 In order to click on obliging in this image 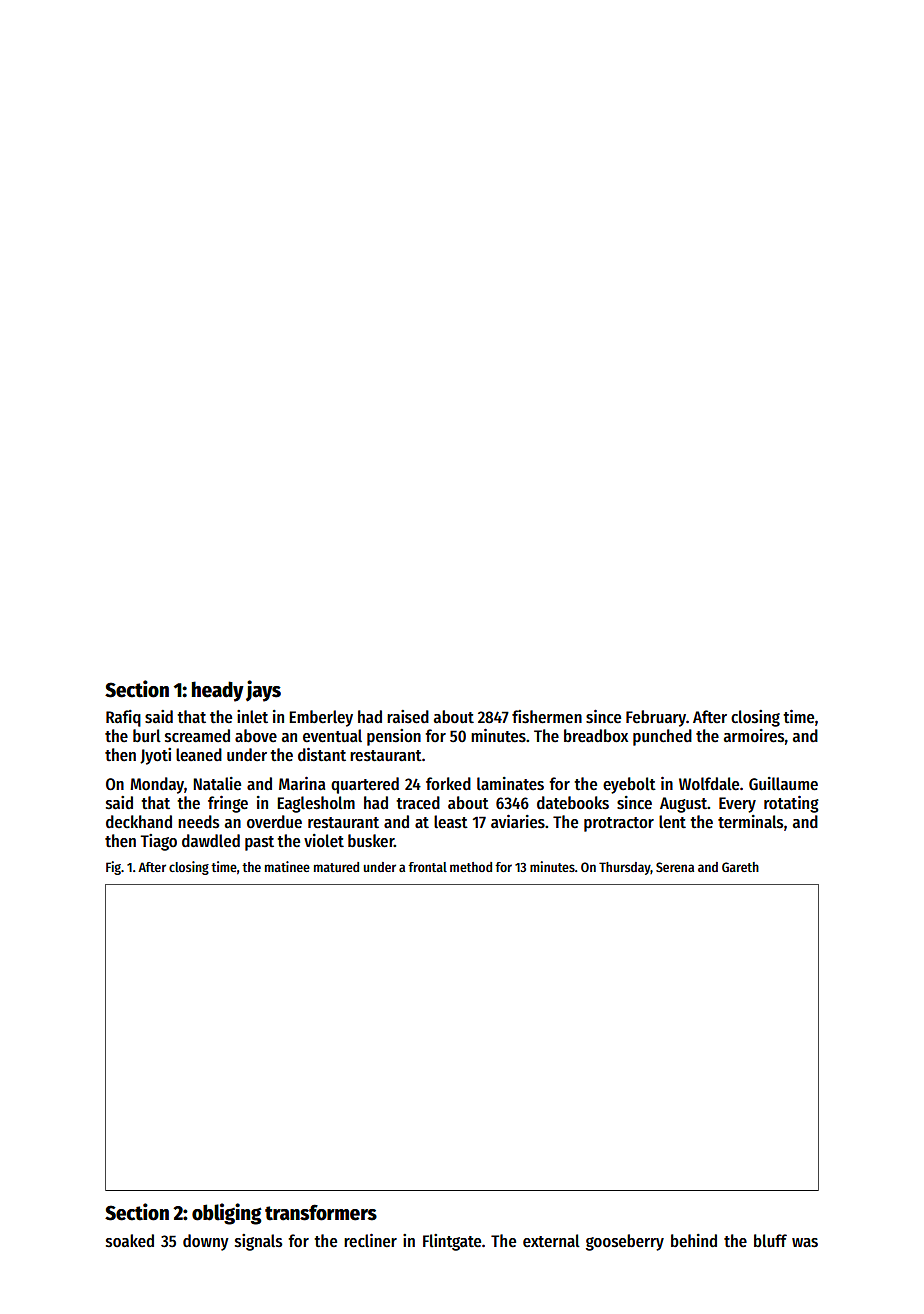, I will do `click(227, 1214)`.
